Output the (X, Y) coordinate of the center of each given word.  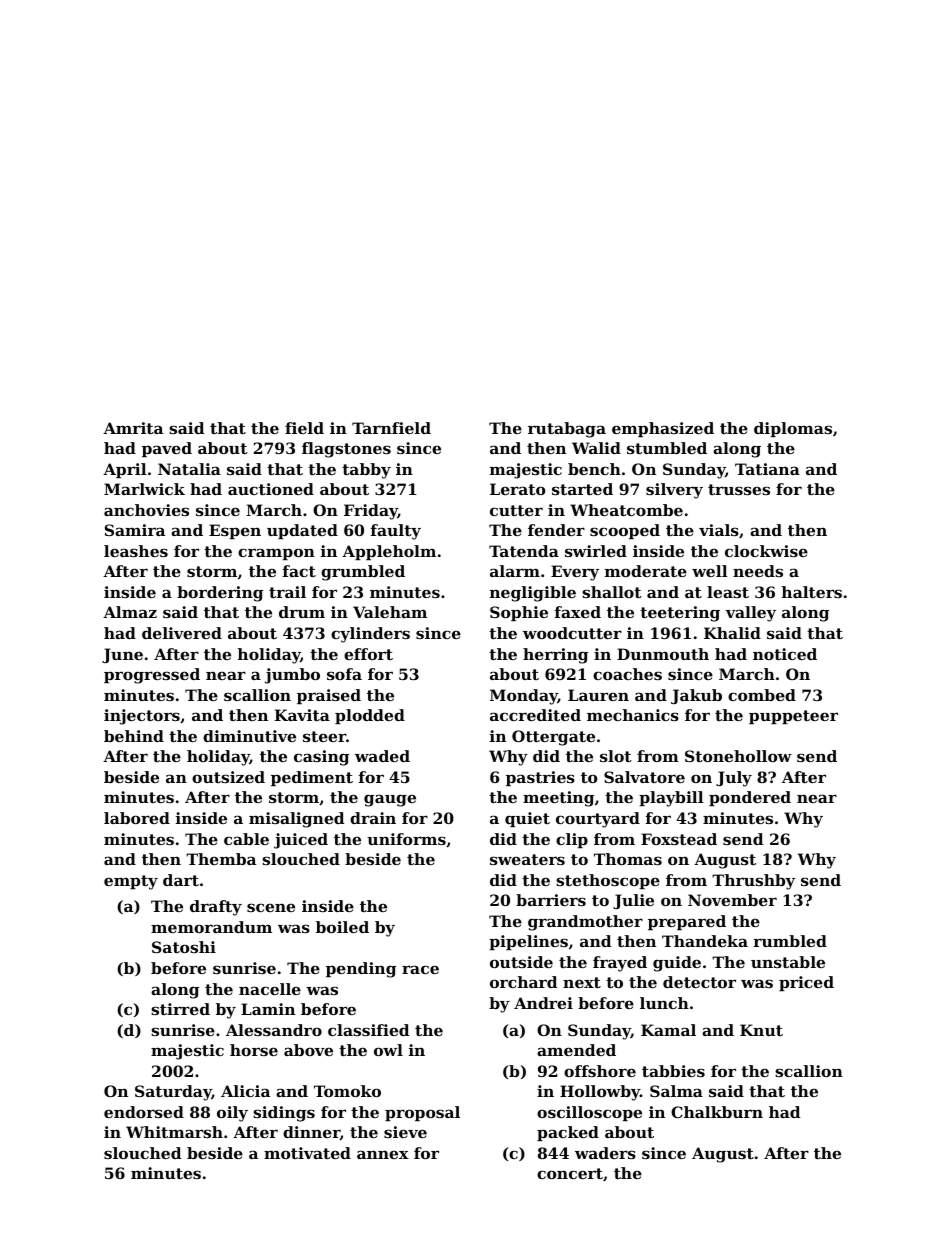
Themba (221, 859)
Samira (135, 530)
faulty (396, 532)
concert (570, 1173)
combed (762, 695)
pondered (750, 798)
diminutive (249, 736)
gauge (390, 800)
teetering (680, 614)
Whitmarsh (174, 1132)
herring (555, 656)
